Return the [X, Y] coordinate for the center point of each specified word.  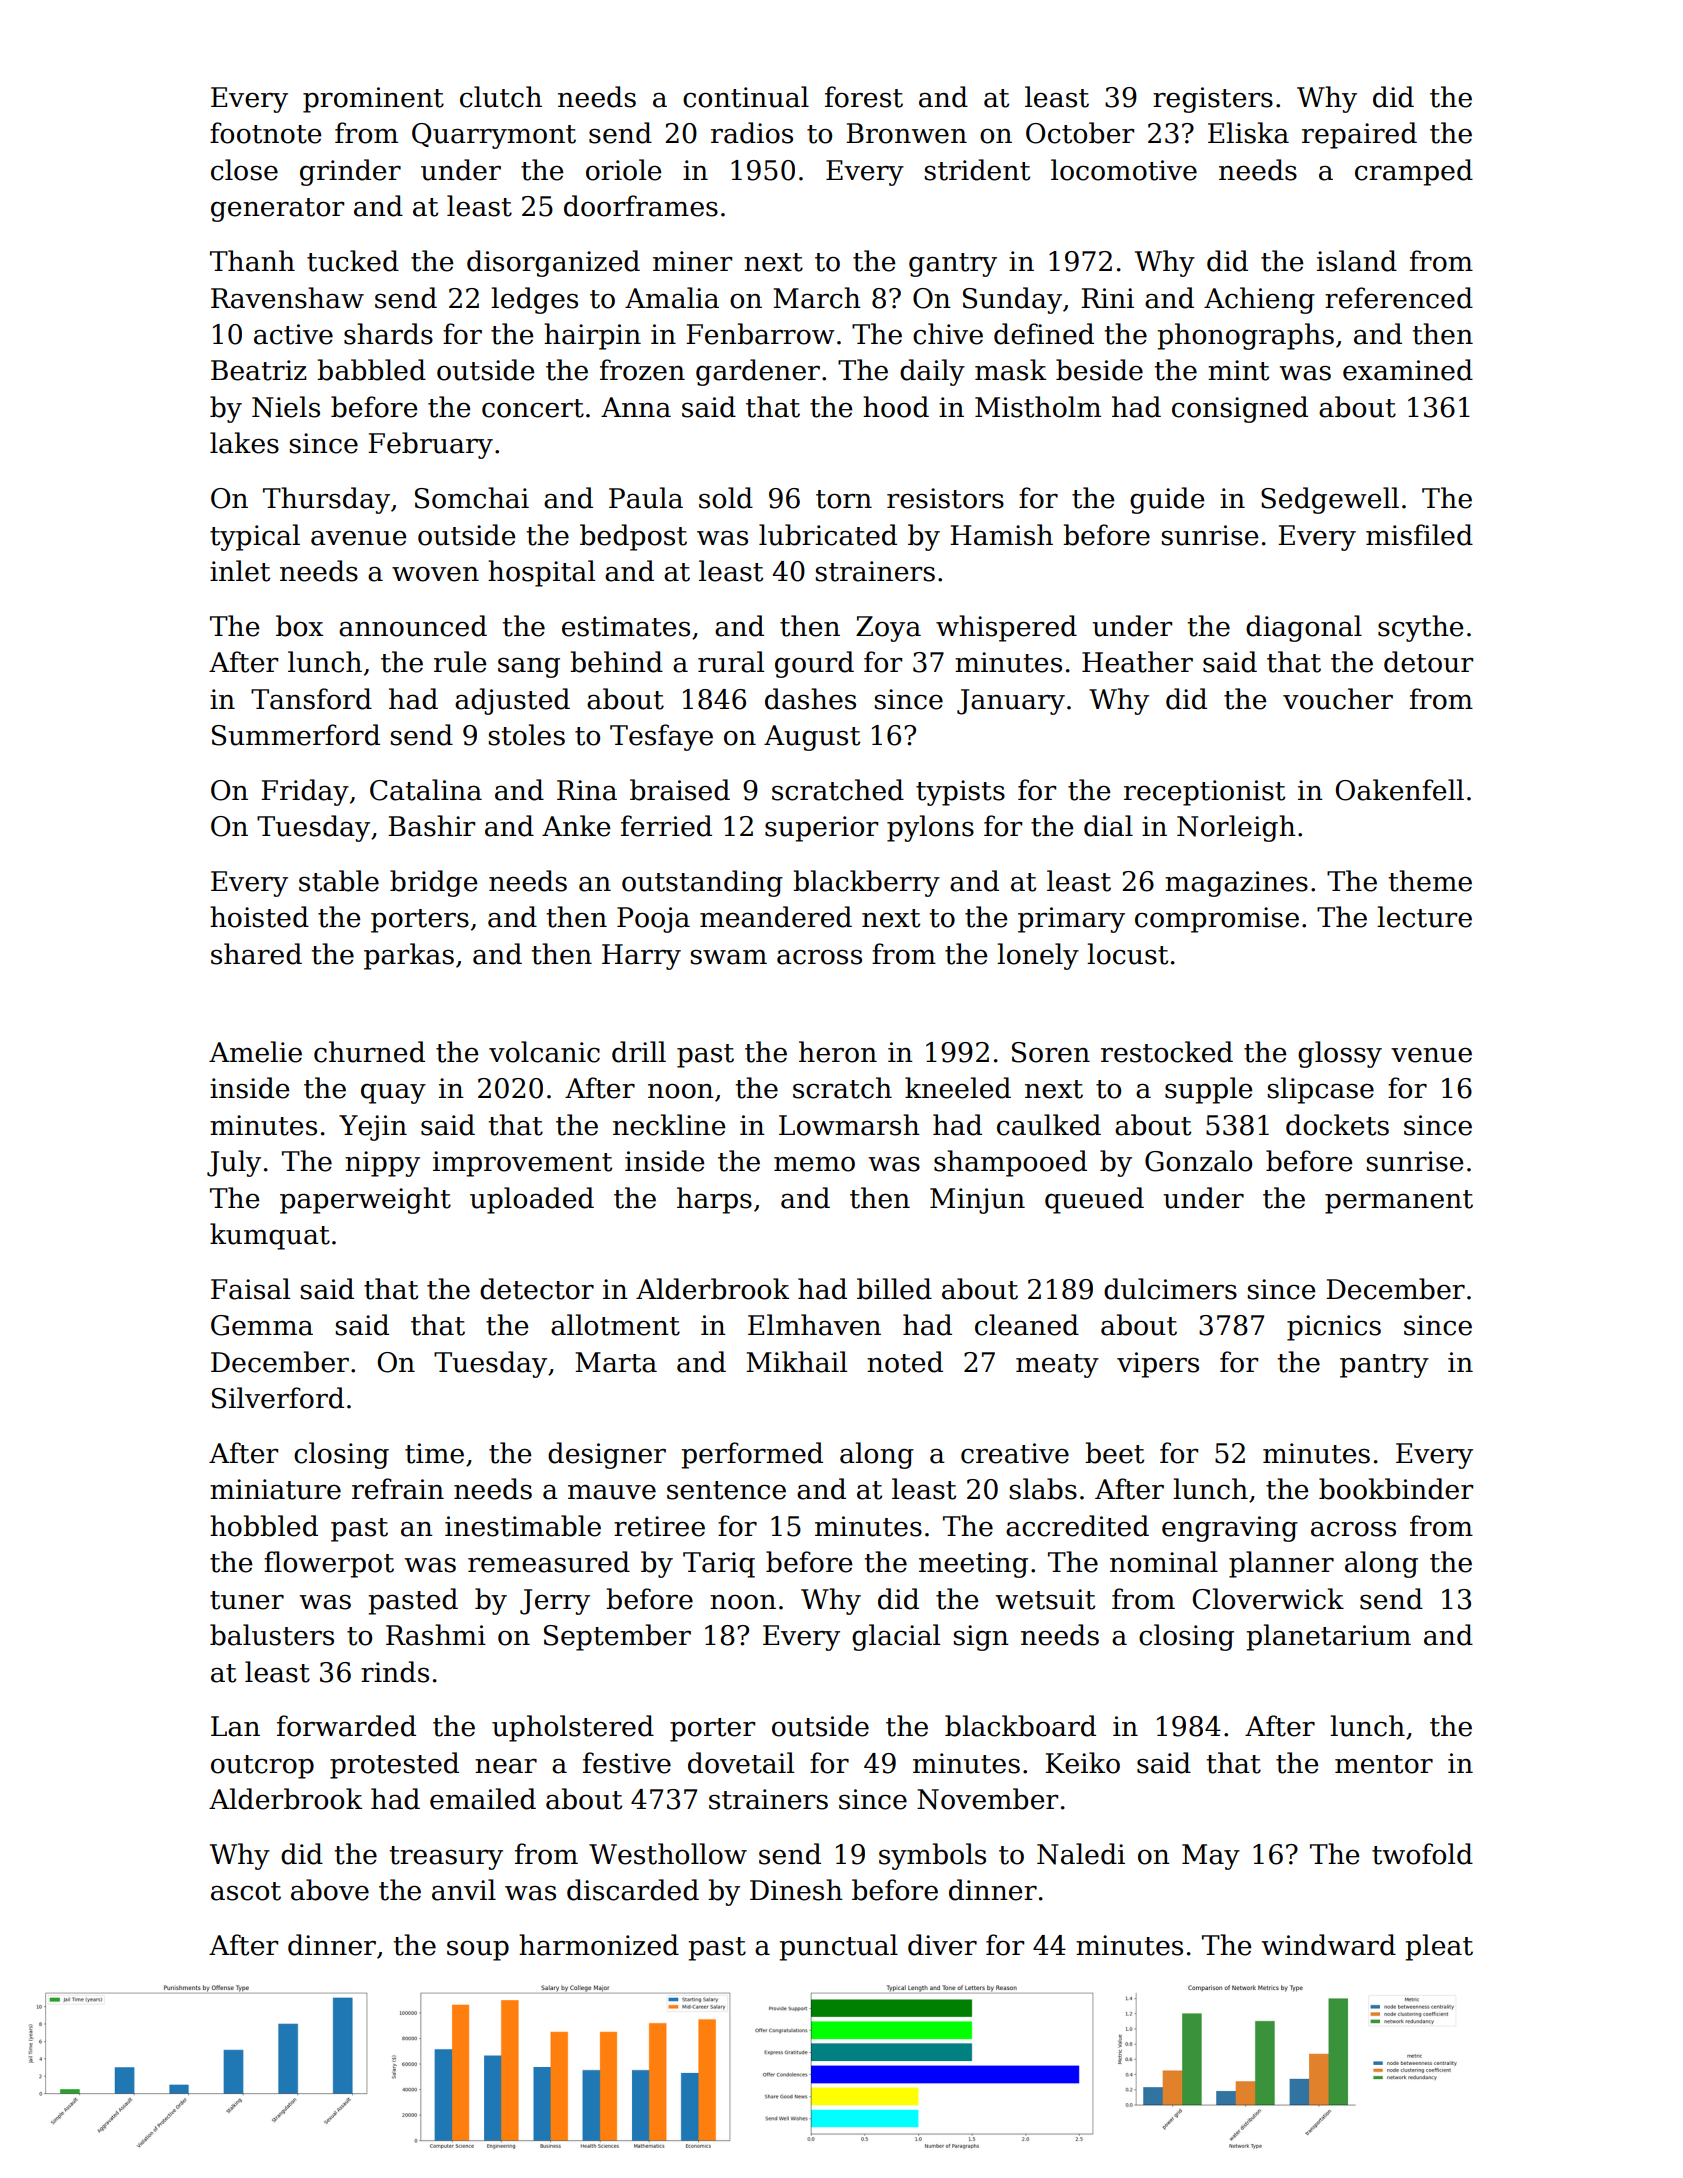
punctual [838, 1947]
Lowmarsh [849, 1125]
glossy [1340, 1054]
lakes [244, 443]
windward [1328, 1945]
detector [537, 1289]
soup [478, 1950]
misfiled [1419, 535]
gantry [953, 265]
